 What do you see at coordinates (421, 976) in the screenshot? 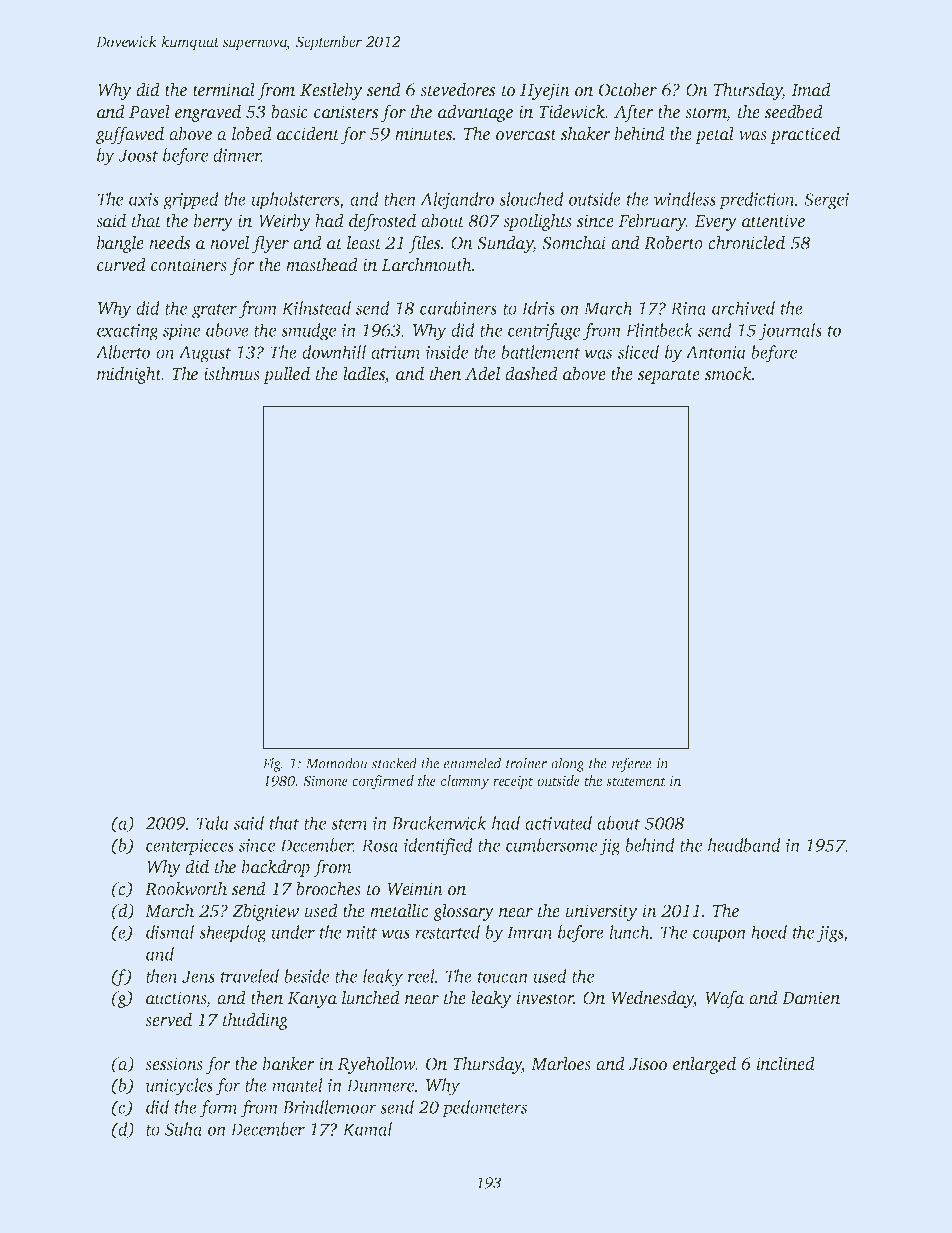
I see `reel` at bounding box center [421, 976].
